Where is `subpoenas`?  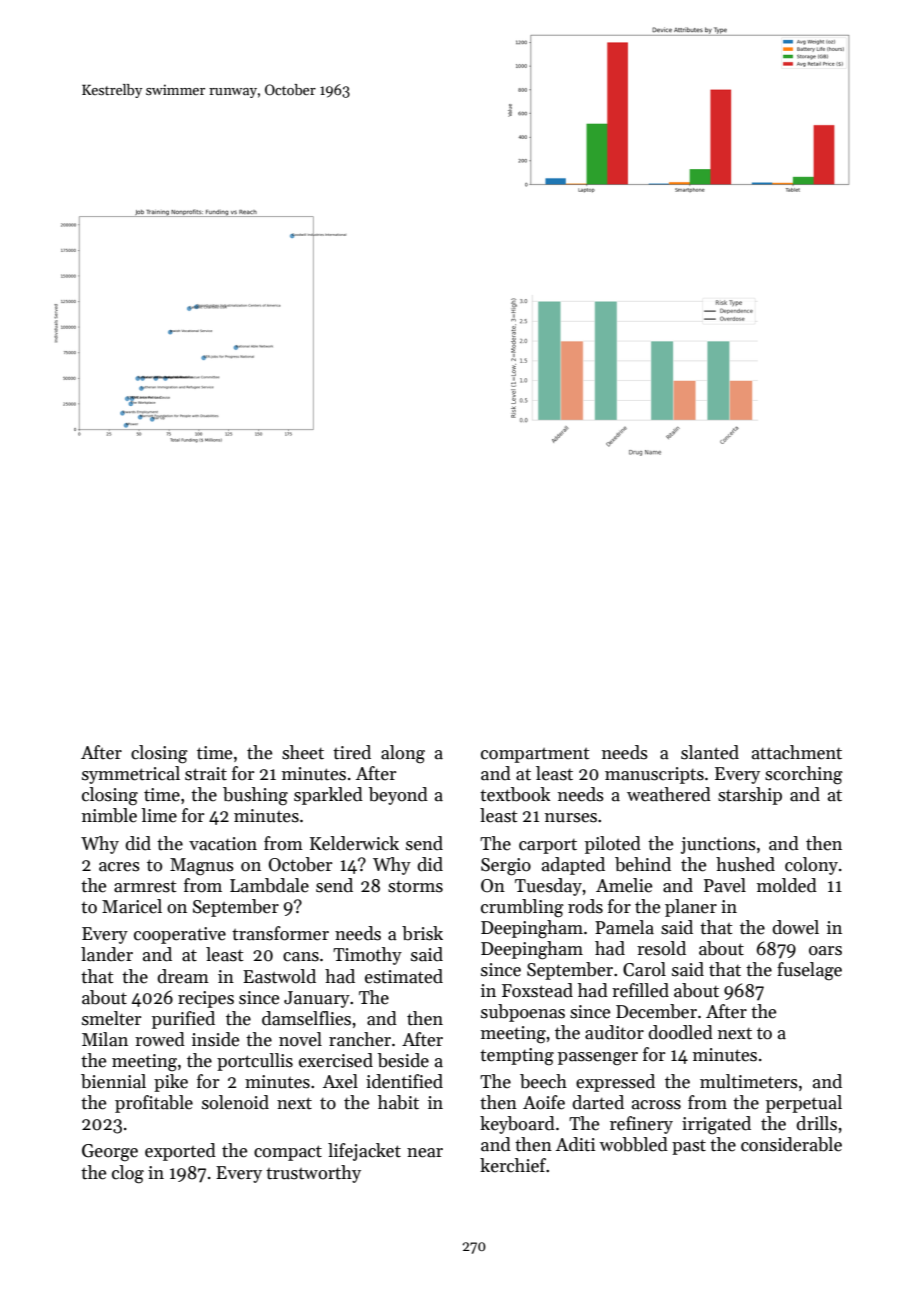 subpoenas is located at coordinates (523, 1013).
